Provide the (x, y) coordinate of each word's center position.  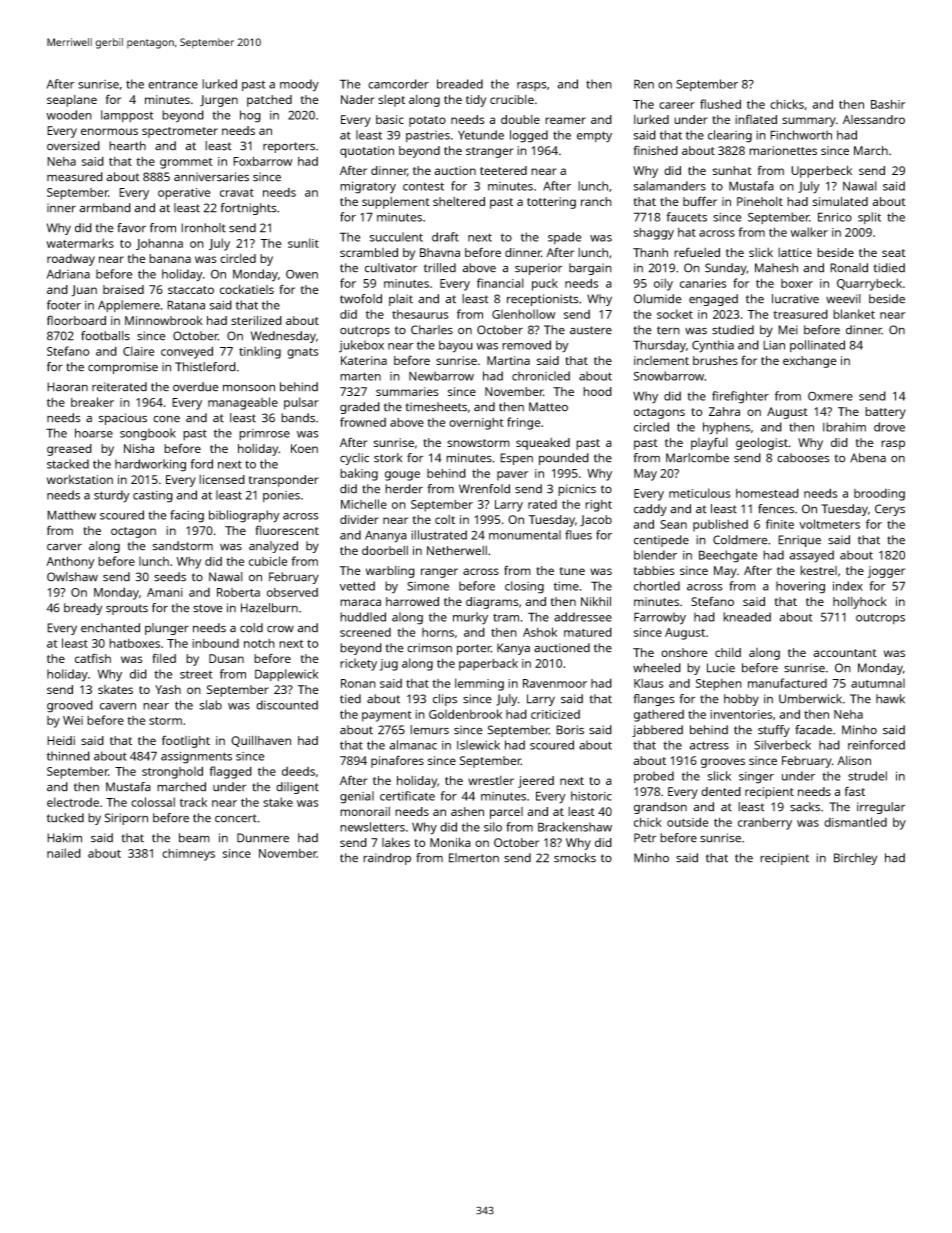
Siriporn (126, 819)
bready (83, 609)
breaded (460, 84)
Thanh (650, 252)
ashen (467, 811)
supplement (396, 203)
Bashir (888, 104)
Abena (868, 458)
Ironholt (203, 228)
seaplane (72, 101)
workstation (80, 479)
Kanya (513, 649)
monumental (525, 535)
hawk (890, 699)
